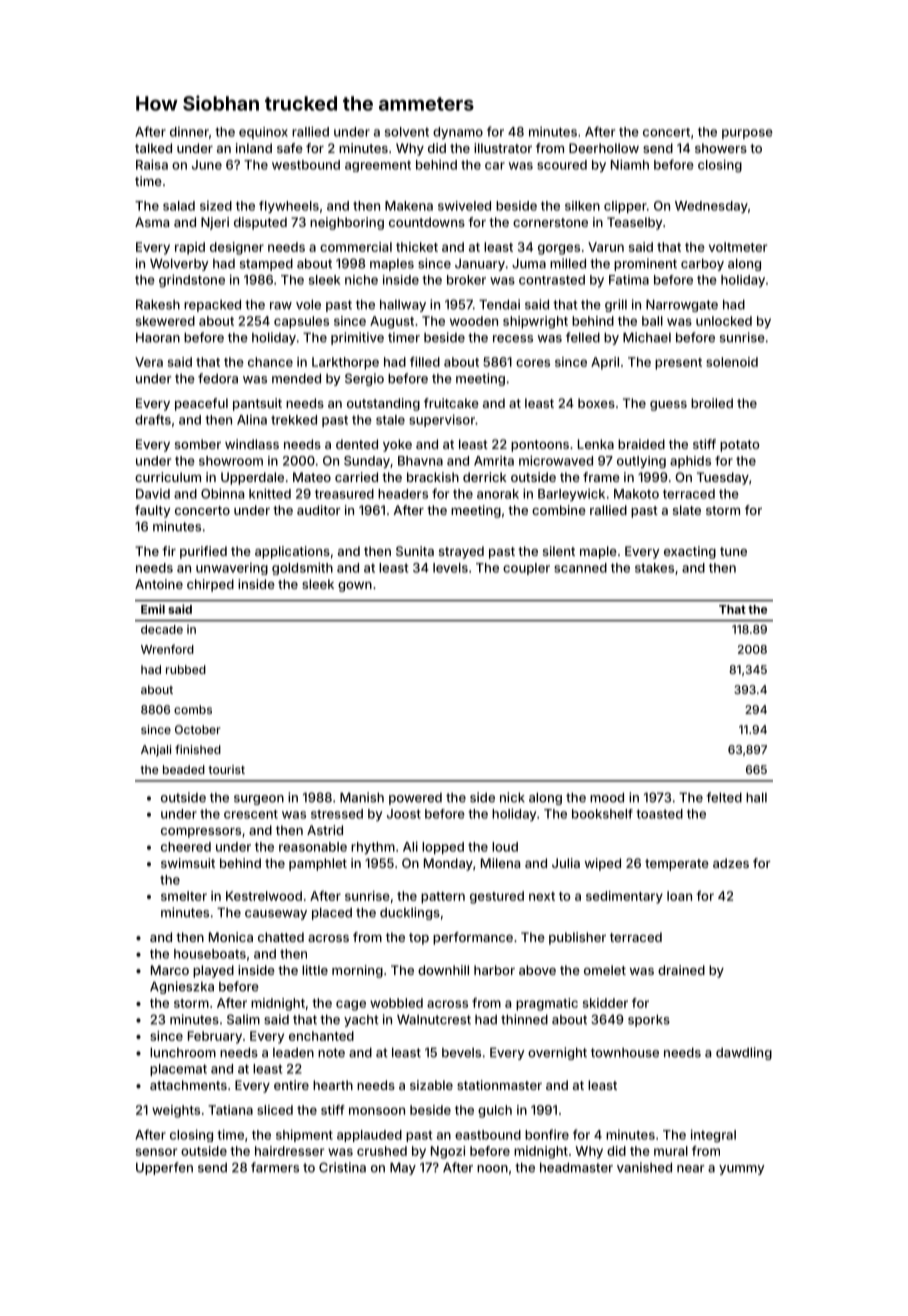 This screenshot has width=908, height=1316. I want to click on Rakesh, so click(158, 304).
